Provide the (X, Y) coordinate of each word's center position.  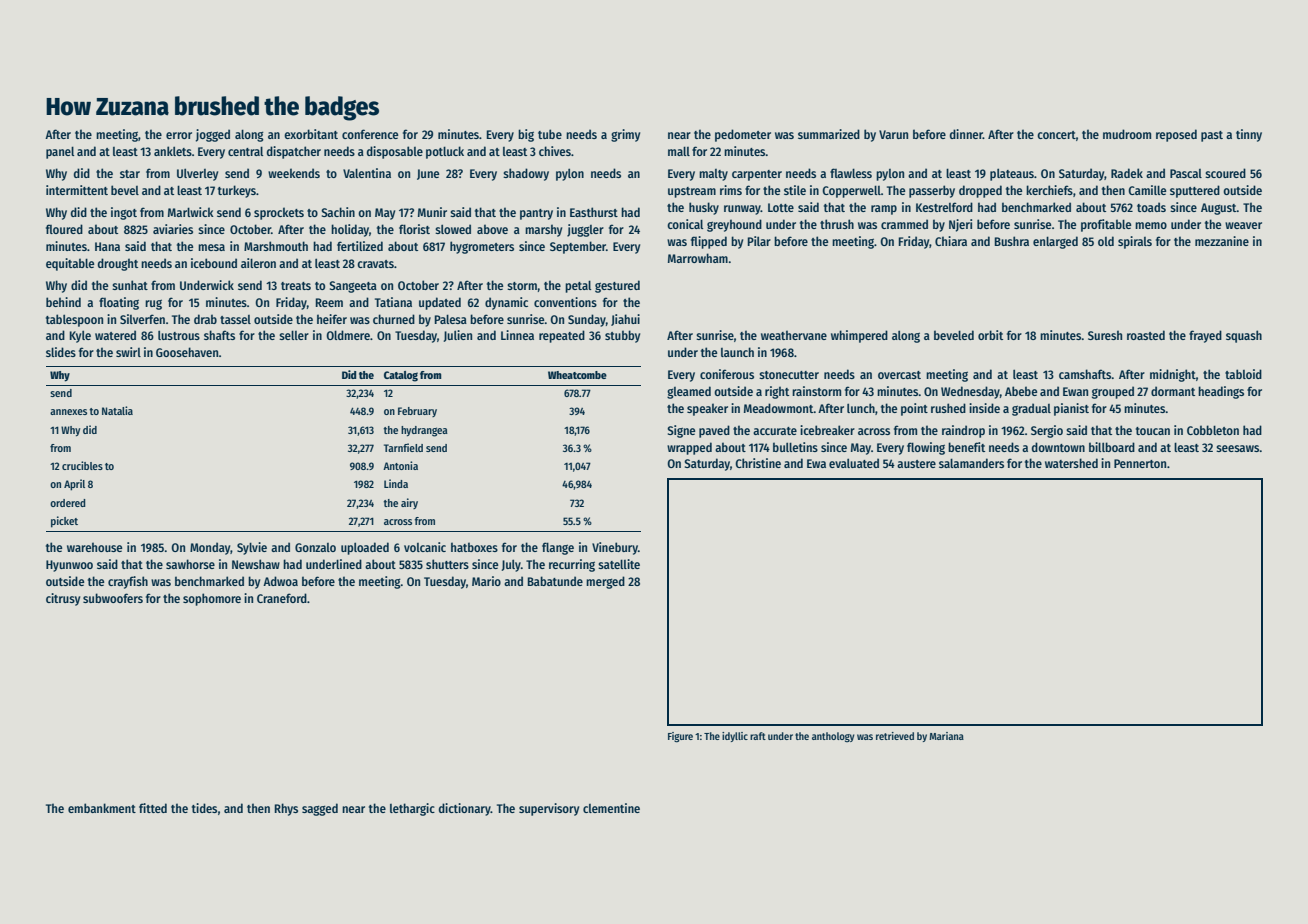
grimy (625, 135)
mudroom (1127, 134)
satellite (619, 564)
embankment (102, 808)
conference (370, 134)
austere (916, 464)
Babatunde (555, 581)
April (74, 485)
